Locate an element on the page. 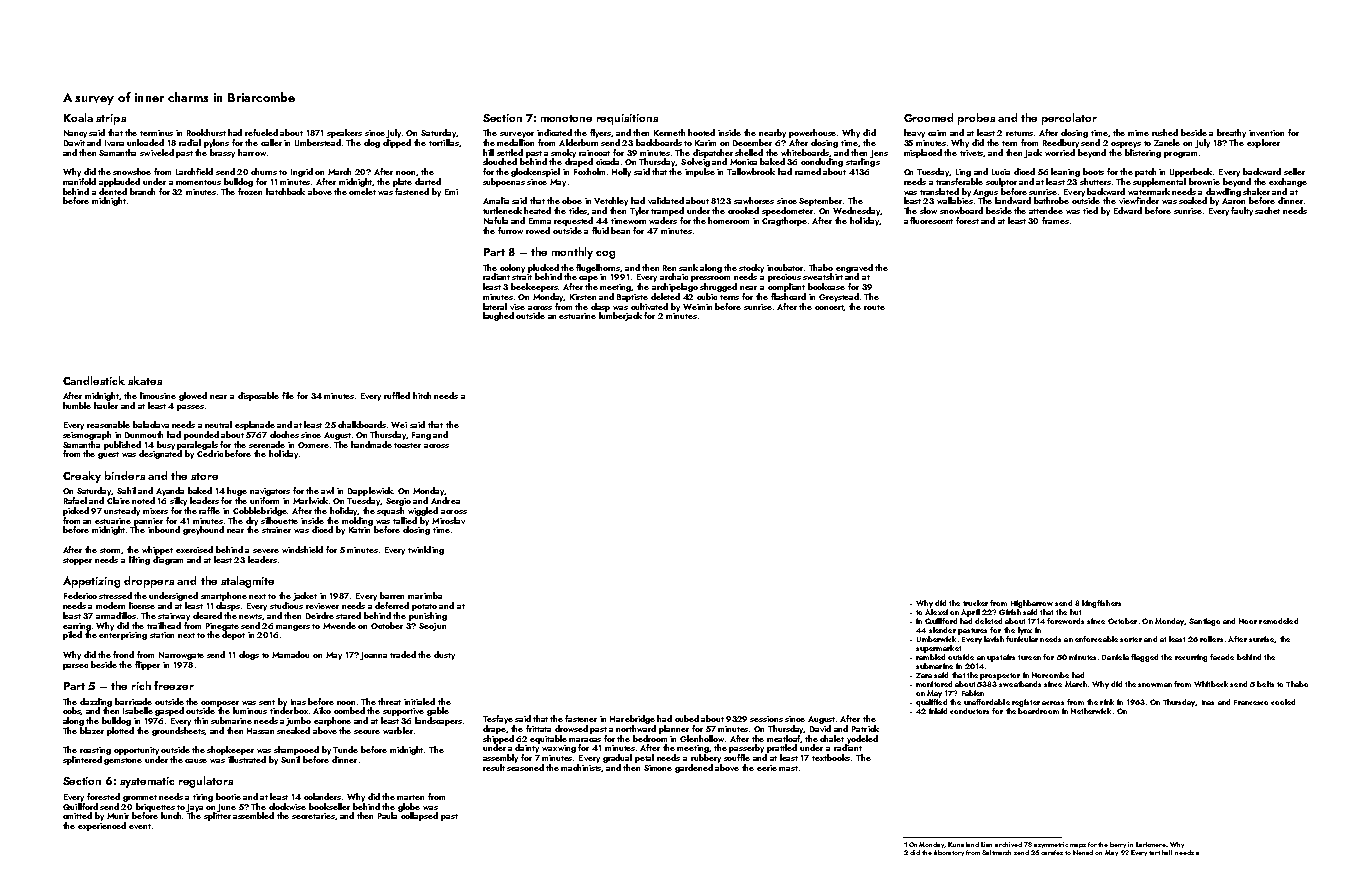  hitch is located at coordinates (422, 395).
